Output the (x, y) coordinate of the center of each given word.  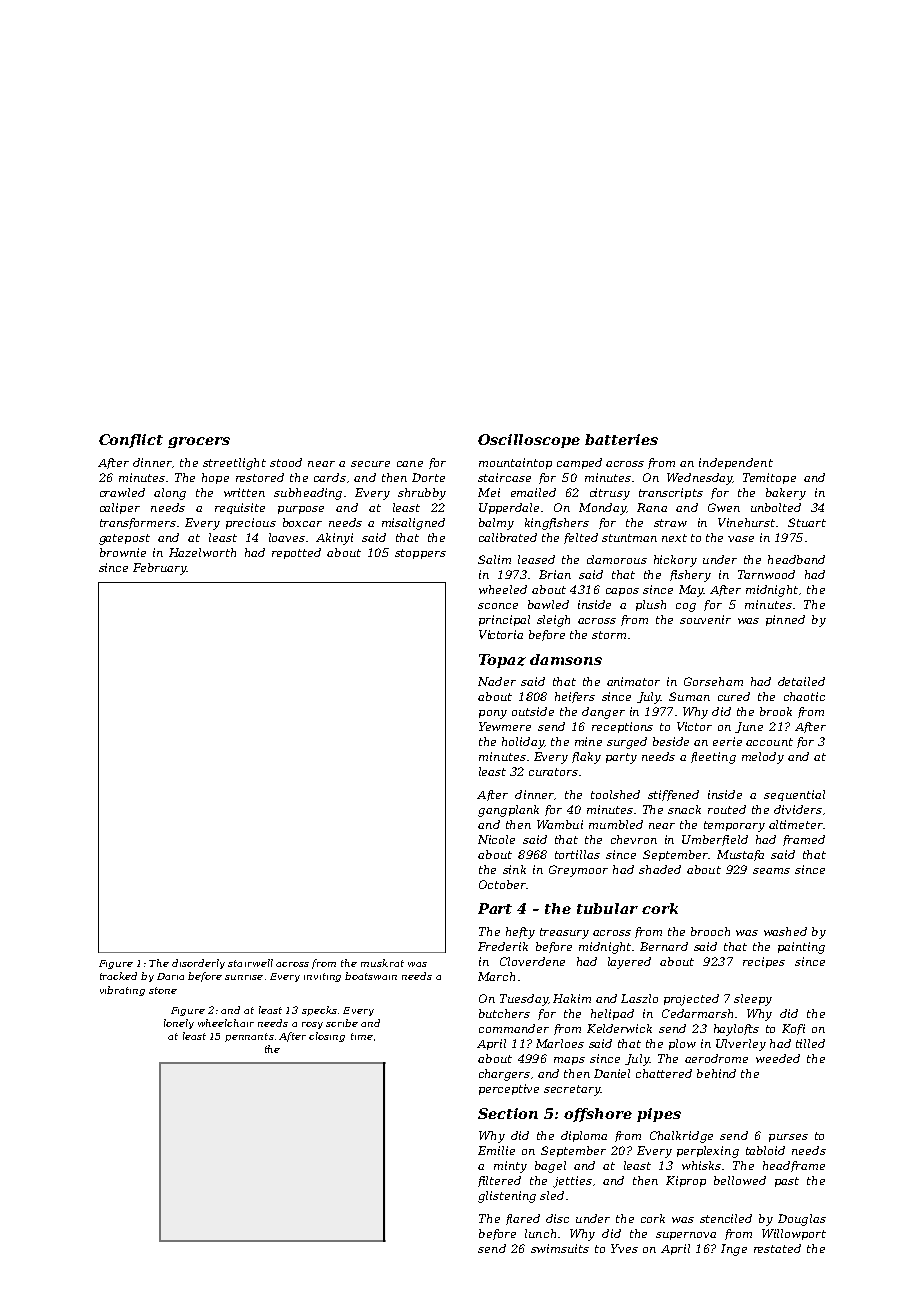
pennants (249, 1037)
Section (508, 1113)
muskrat (382, 963)
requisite (240, 508)
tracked (118, 976)
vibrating (122, 991)
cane (410, 464)
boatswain (371, 976)
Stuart (807, 522)
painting (801, 948)
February (160, 569)
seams (771, 871)
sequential (794, 795)
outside (533, 711)
